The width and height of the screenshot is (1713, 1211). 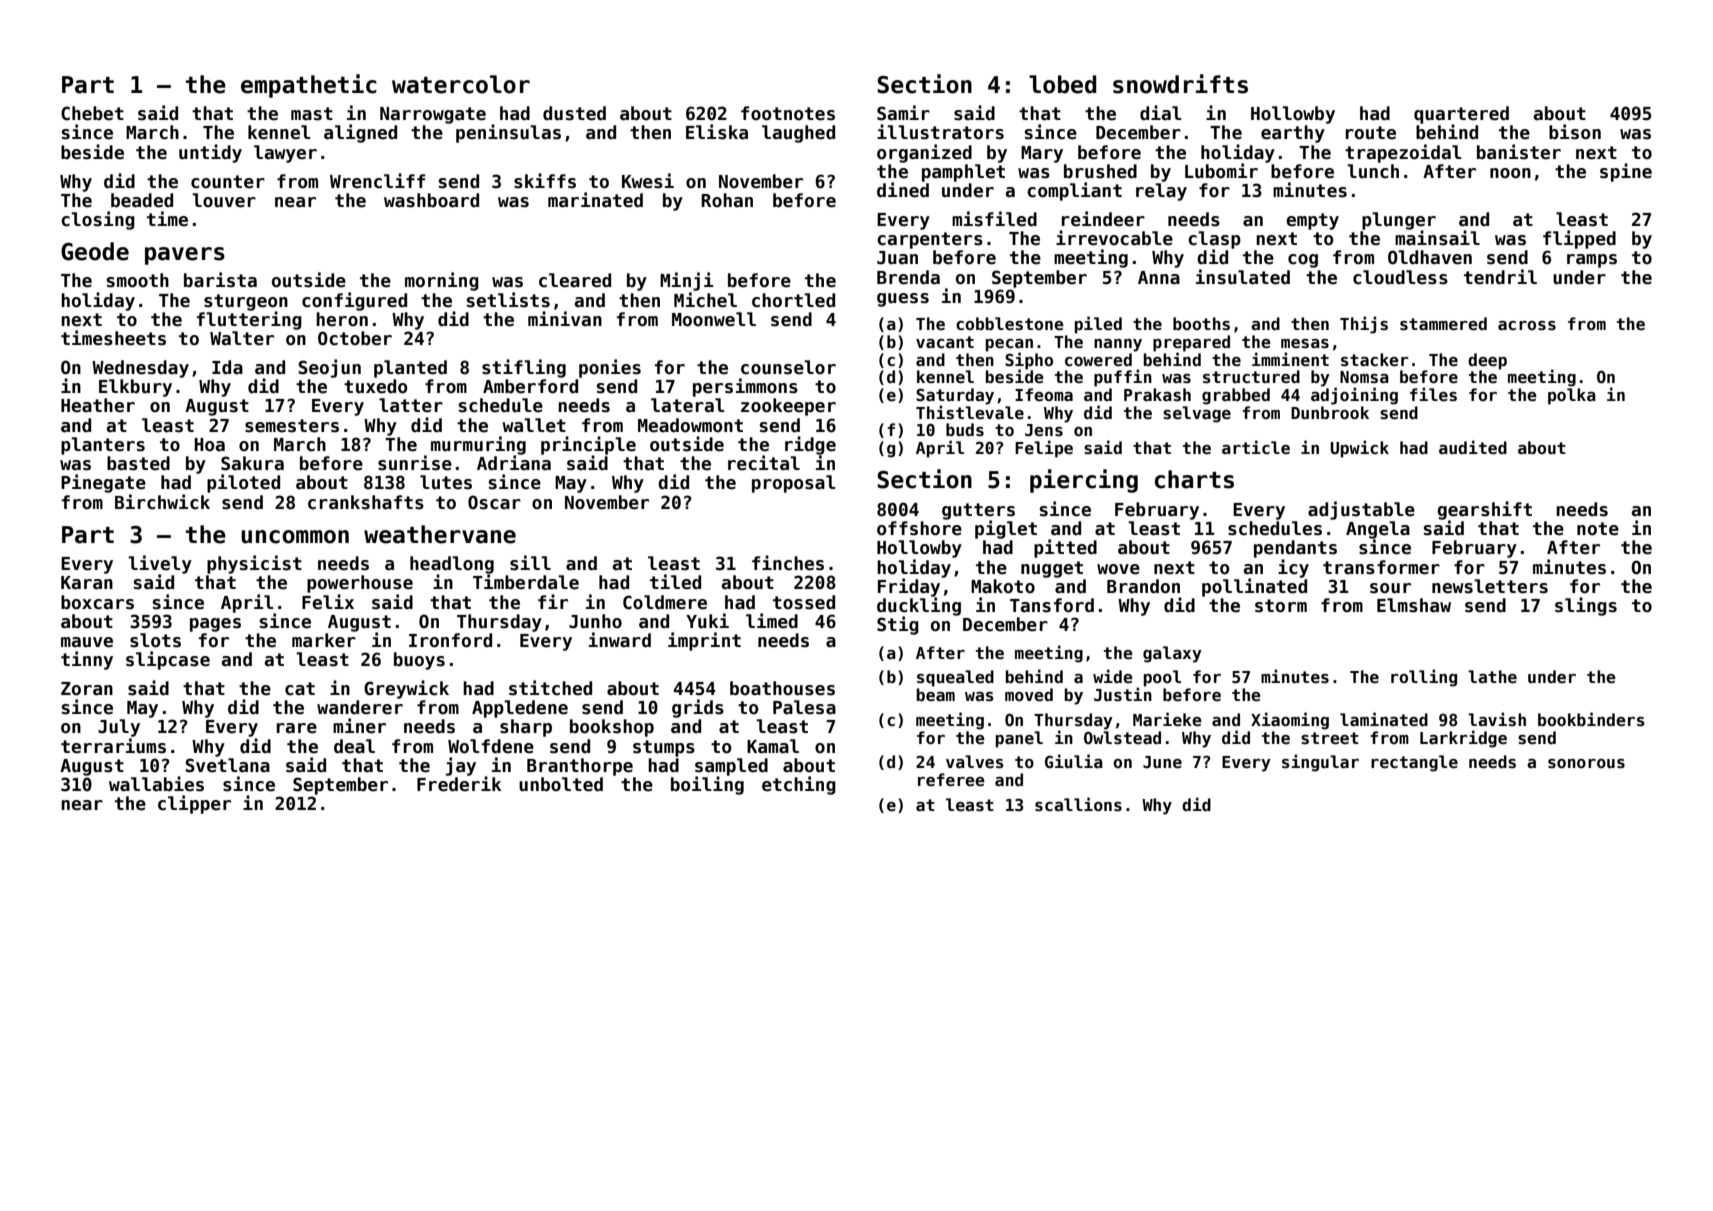 I want to click on stacker, so click(x=1375, y=360).
